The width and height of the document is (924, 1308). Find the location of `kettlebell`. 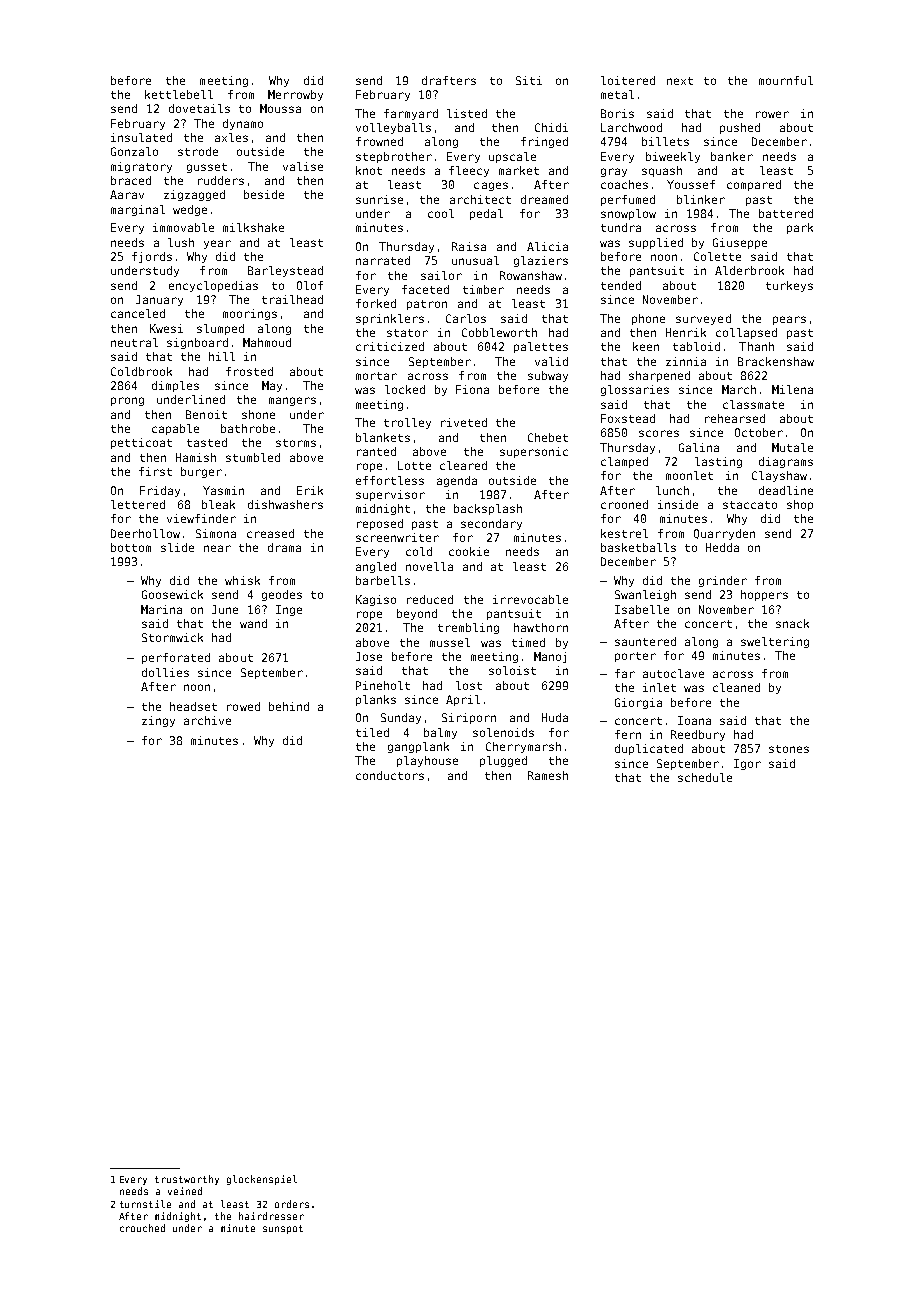

kettlebell is located at coordinates (179, 94).
